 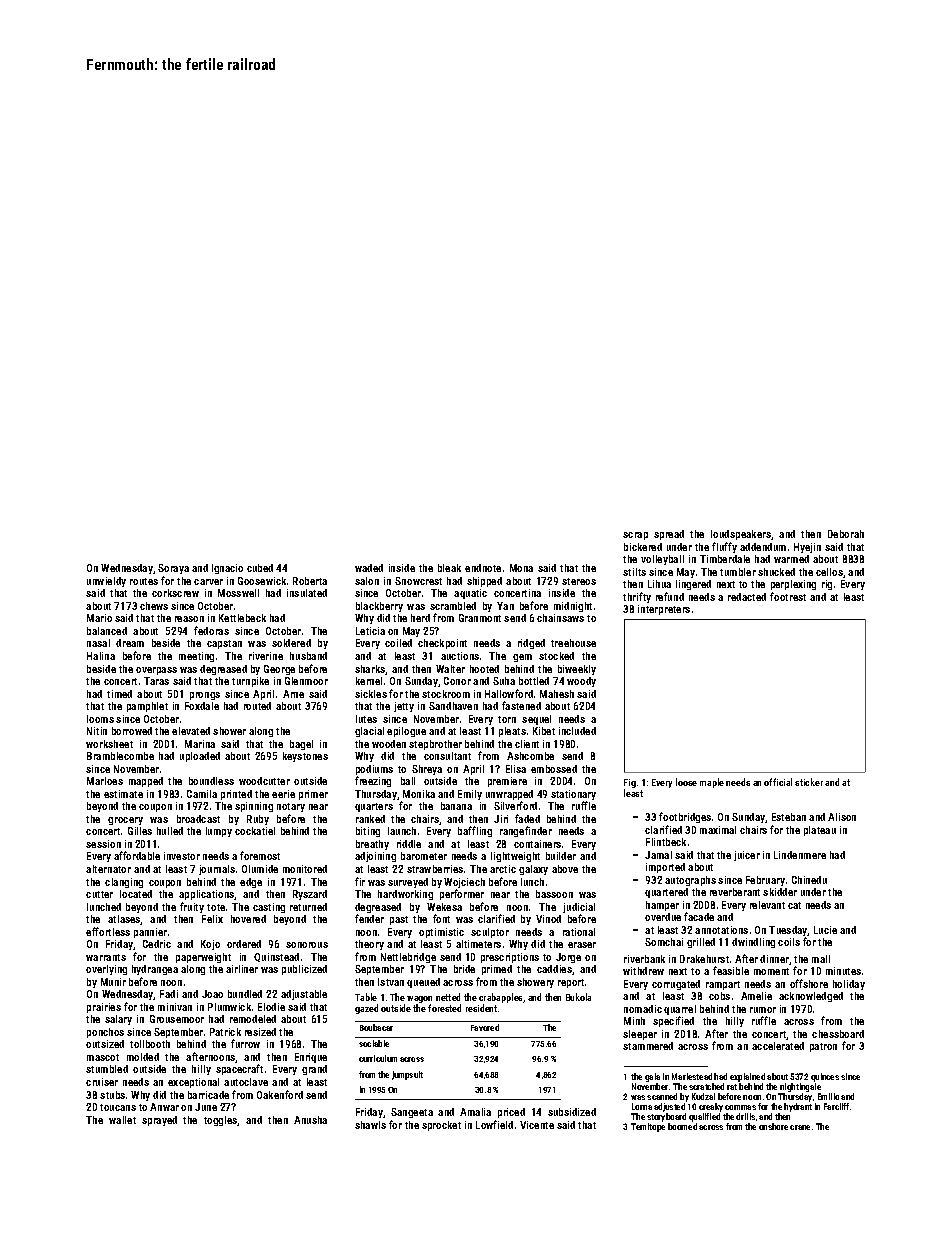 I want to click on arctic, so click(x=503, y=869).
